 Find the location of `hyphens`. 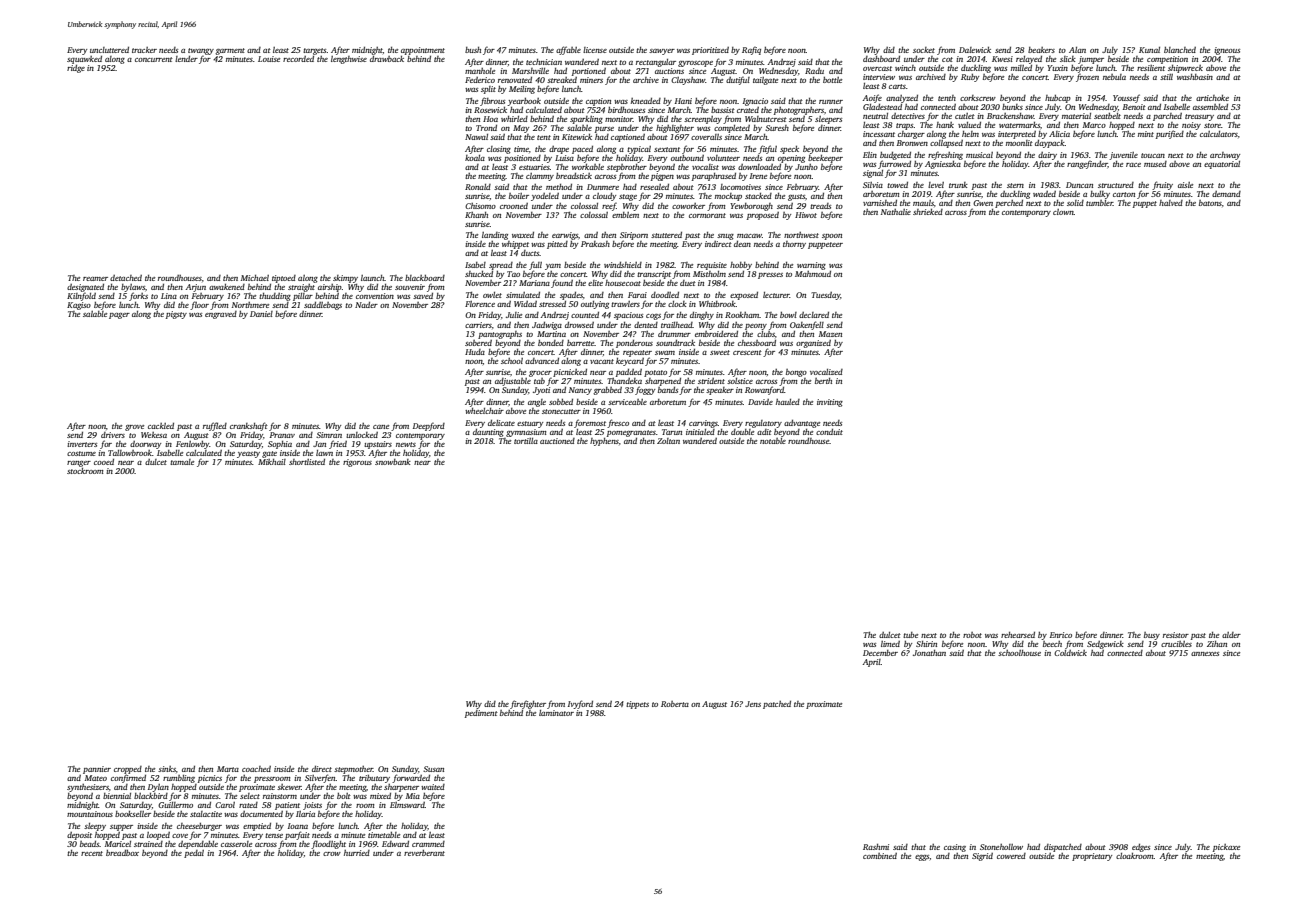

hyphens is located at coordinates (604, 442).
